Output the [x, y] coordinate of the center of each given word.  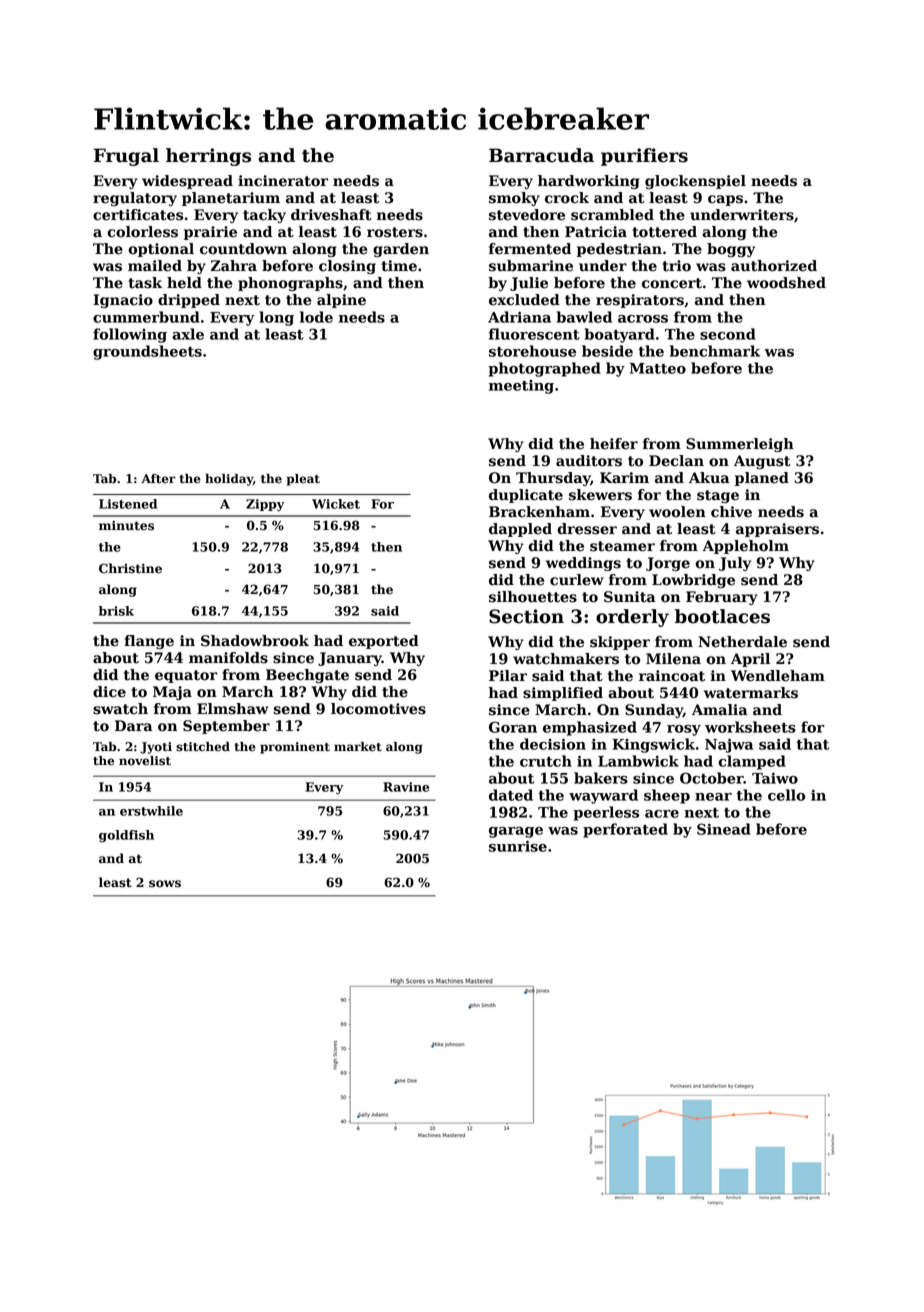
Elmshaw [232, 709]
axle [188, 334]
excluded [524, 300]
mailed [155, 266]
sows [165, 884]
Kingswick [653, 745]
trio [676, 266]
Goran [513, 727]
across [643, 319]
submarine [531, 266]
